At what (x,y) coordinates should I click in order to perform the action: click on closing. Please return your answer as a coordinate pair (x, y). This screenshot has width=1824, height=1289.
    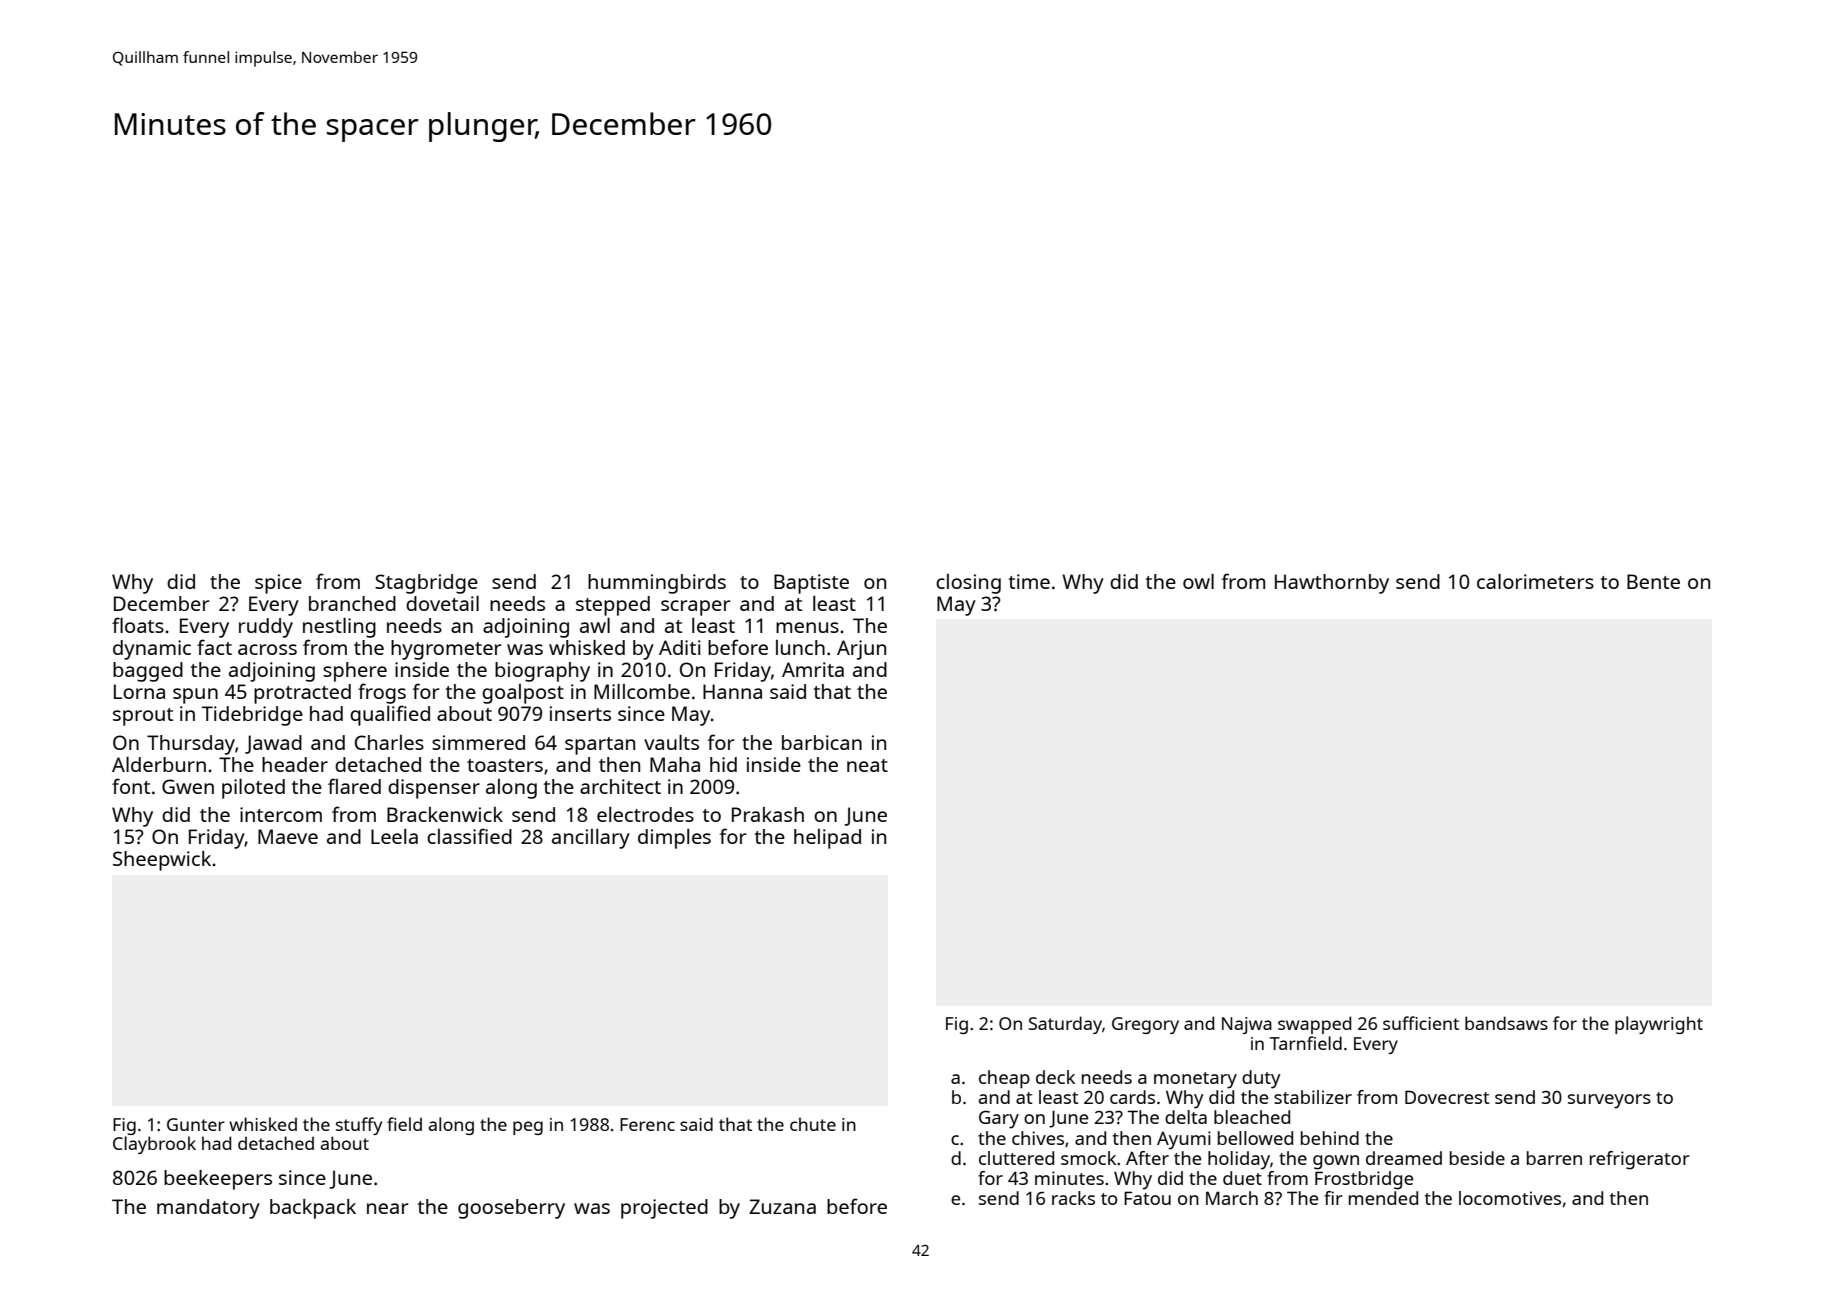
    Looking at the image, I should click on (968, 584).
